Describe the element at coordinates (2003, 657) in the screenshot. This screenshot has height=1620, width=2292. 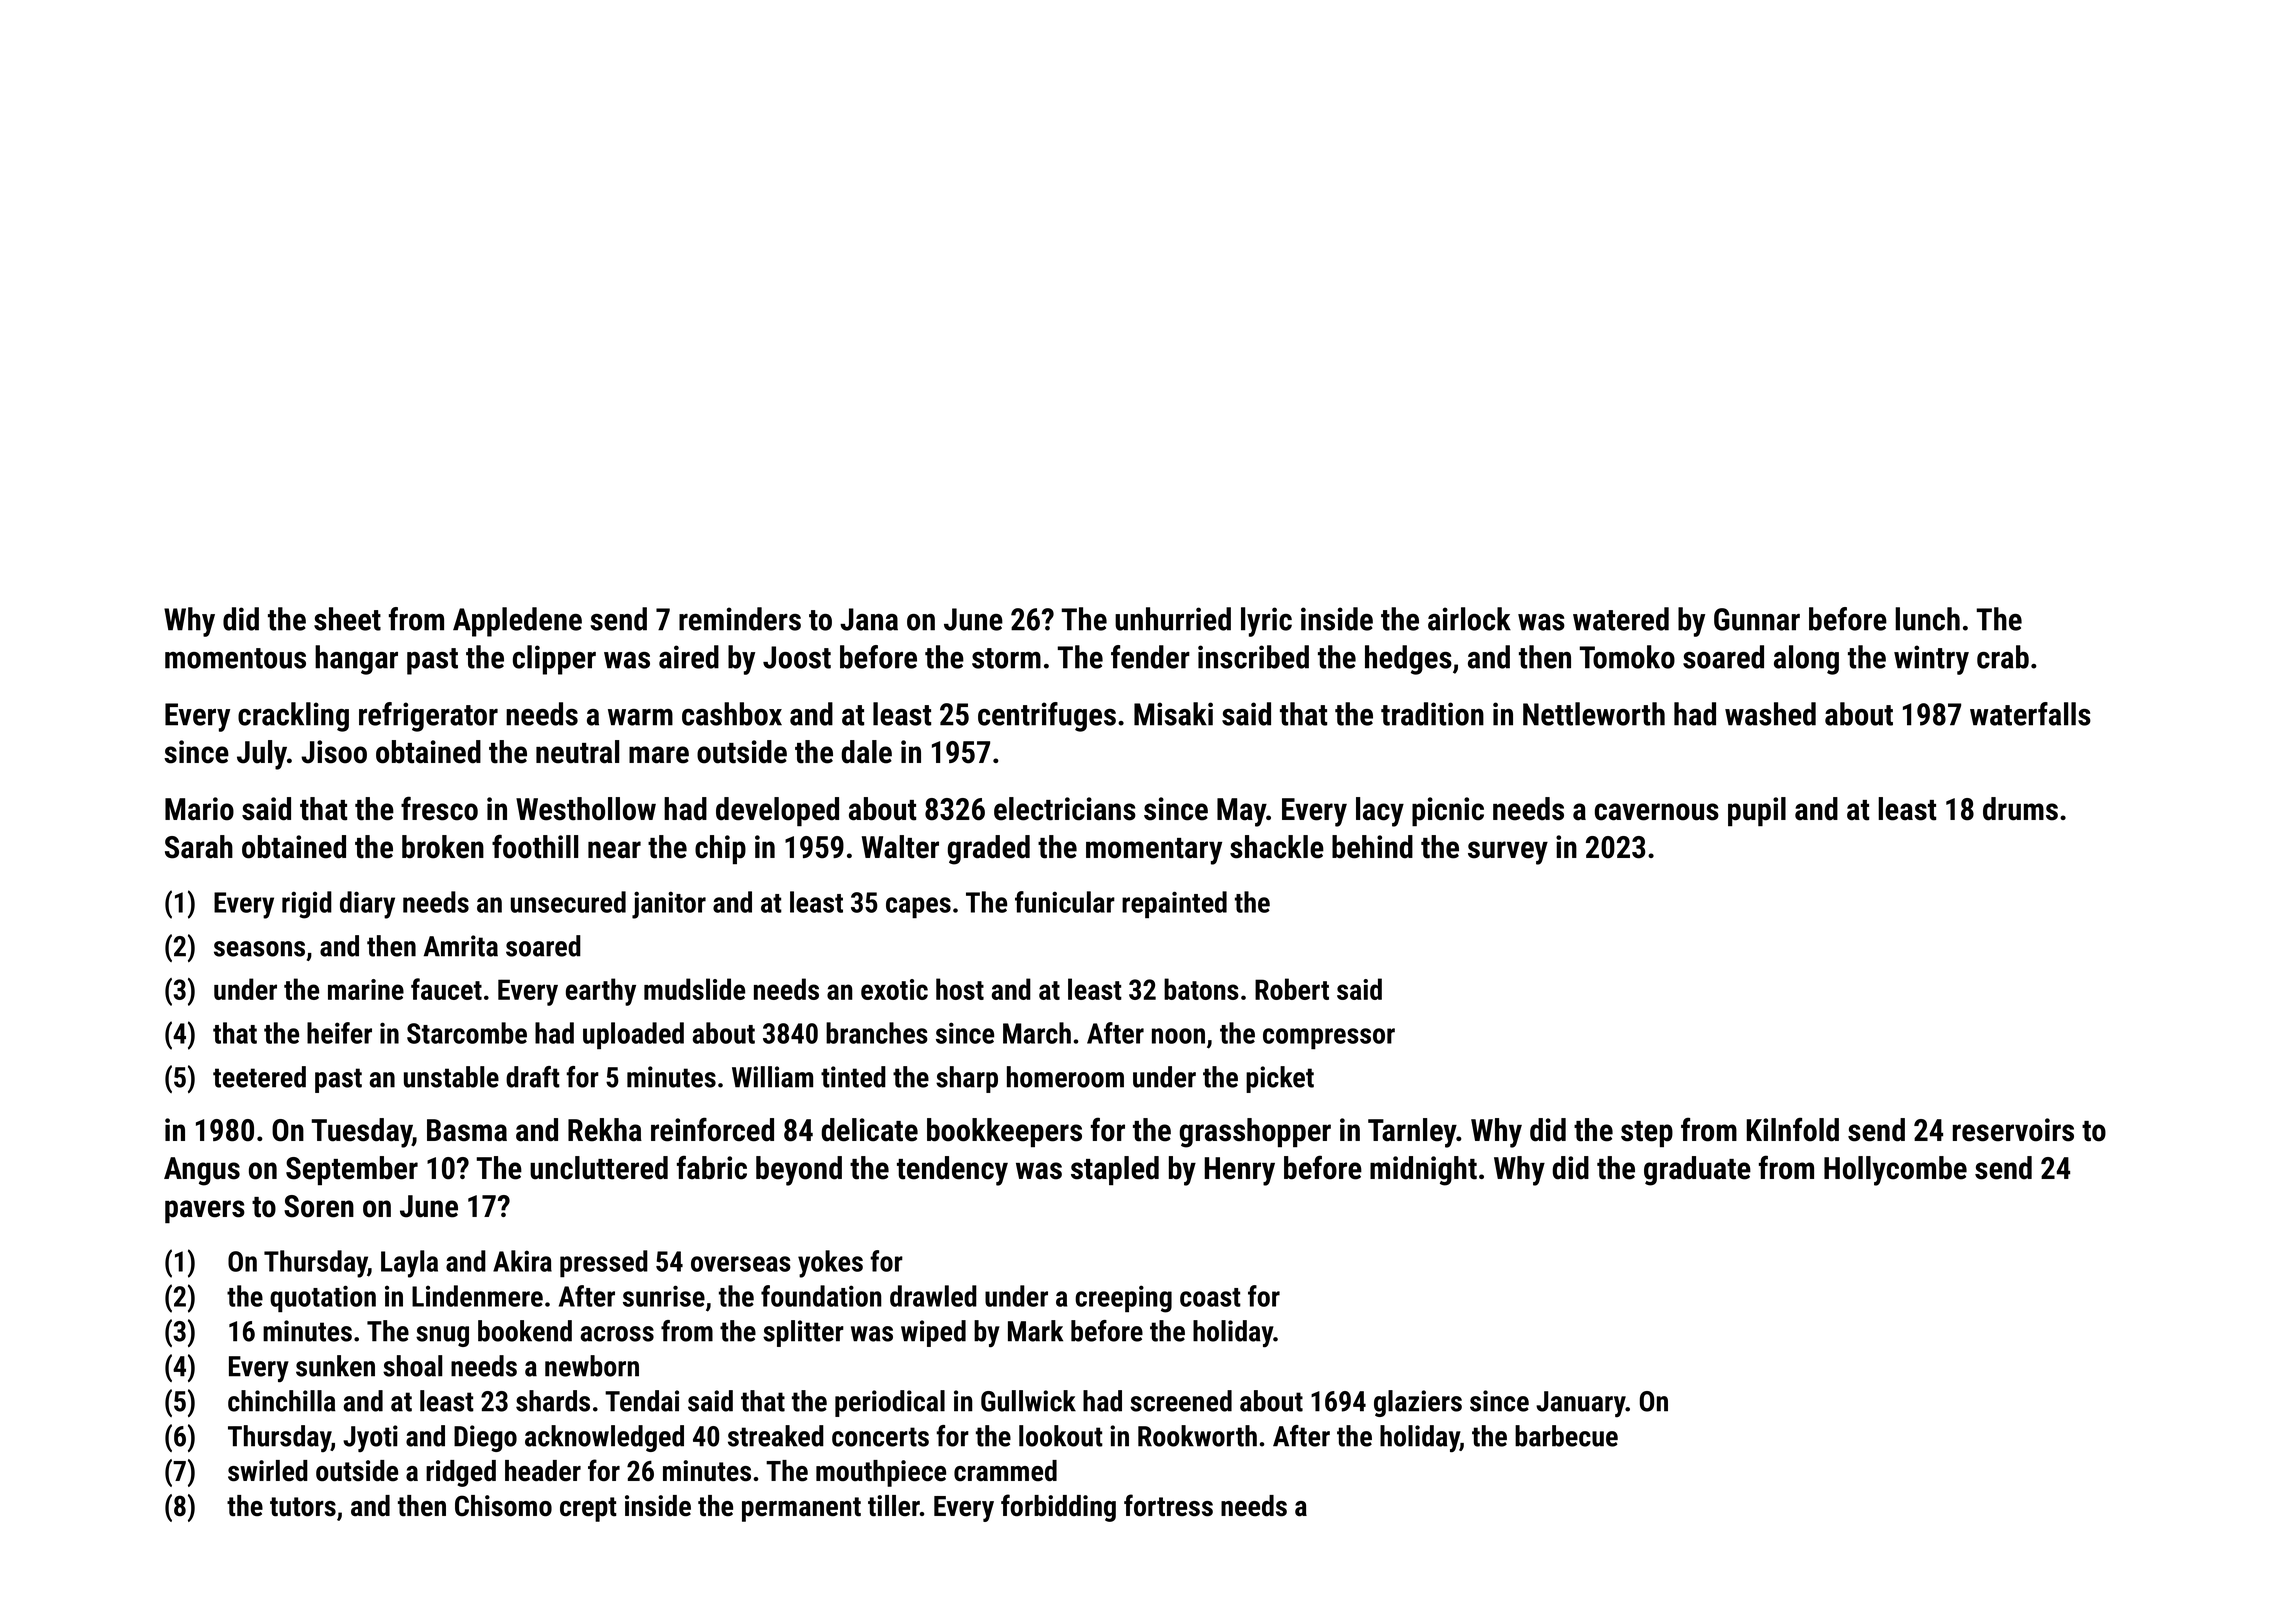
I see `crab` at that location.
